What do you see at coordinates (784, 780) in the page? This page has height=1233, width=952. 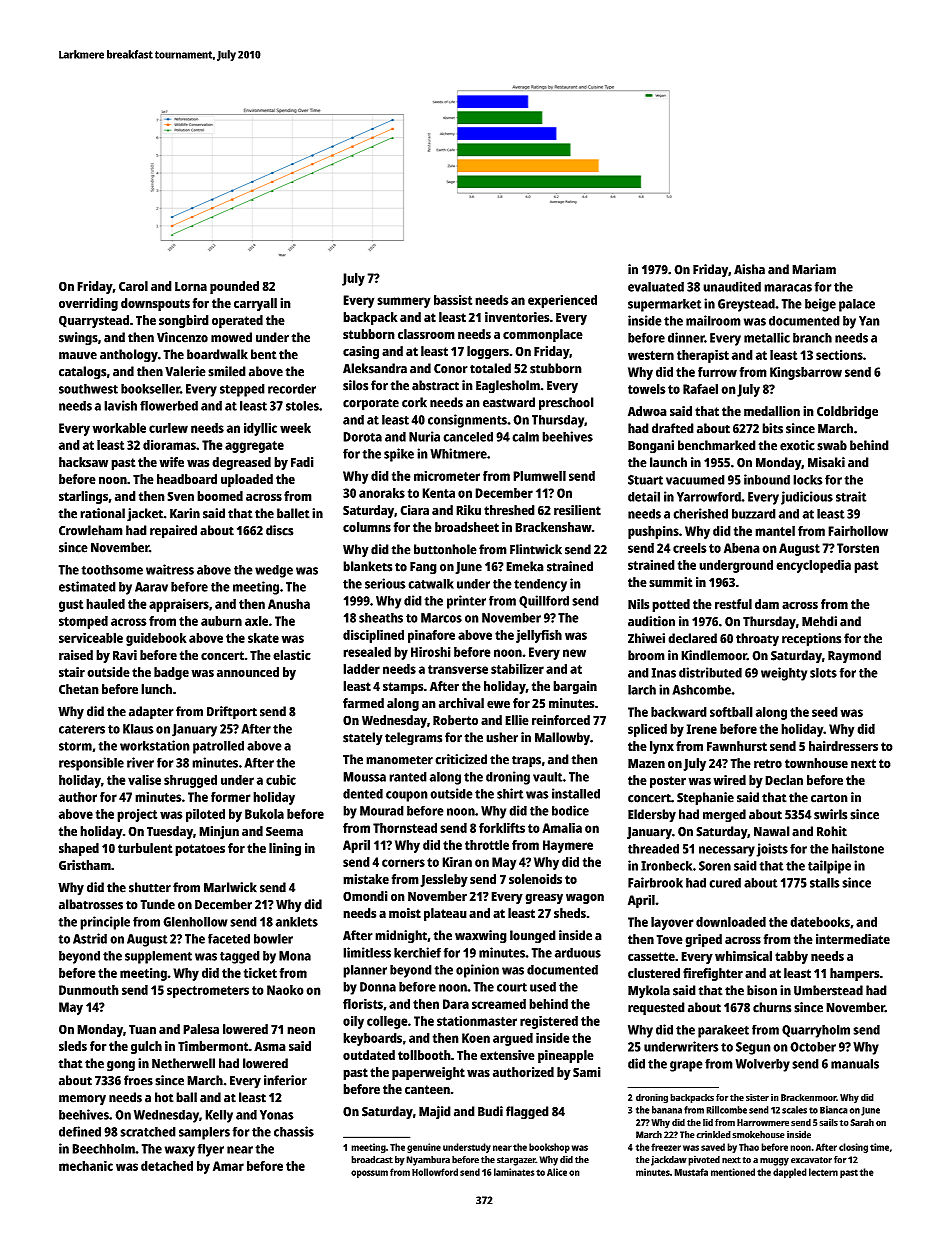 I see `Declan` at bounding box center [784, 780].
